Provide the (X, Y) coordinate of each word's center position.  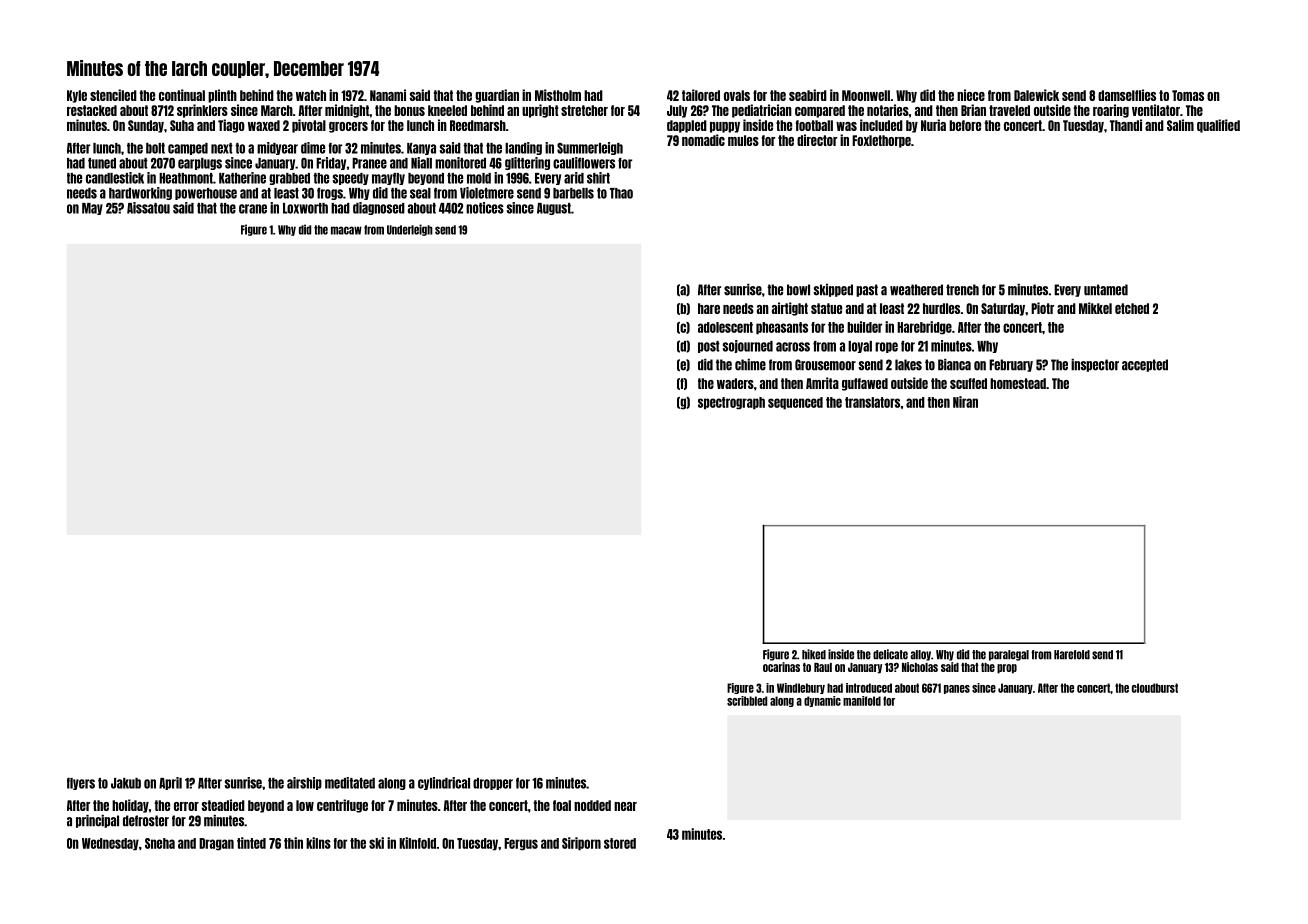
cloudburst (1155, 688)
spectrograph (731, 403)
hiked (814, 654)
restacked (92, 110)
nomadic (703, 140)
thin (293, 843)
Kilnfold (417, 843)
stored (620, 843)
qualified (1218, 126)
